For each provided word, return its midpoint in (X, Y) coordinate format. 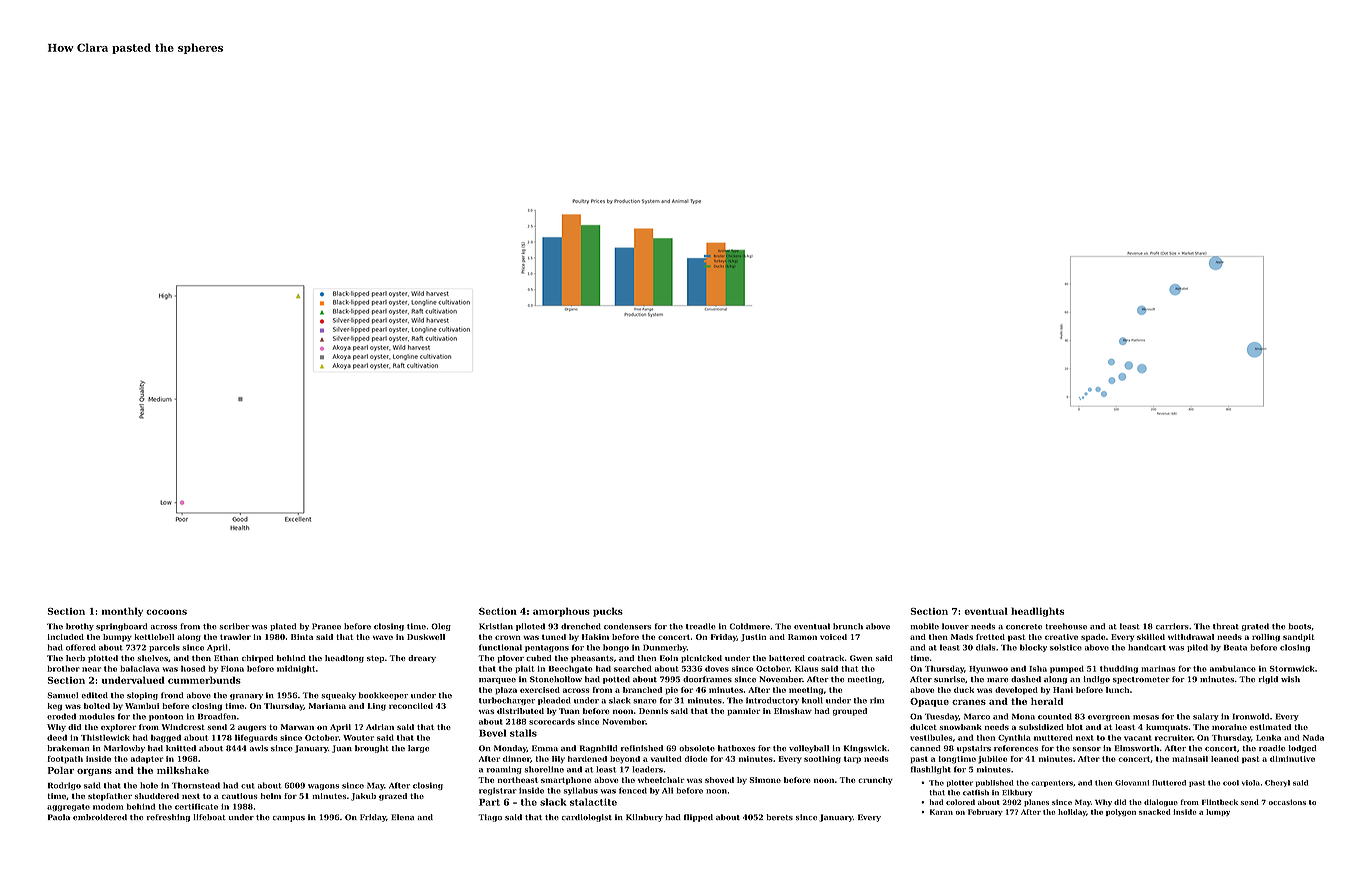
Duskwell (426, 637)
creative (1061, 637)
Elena (402, 817)
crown (508, 637)
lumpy (1218, 812)
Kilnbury (644, 818)
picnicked (701, 659)
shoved (719, 780)
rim (877, 700)
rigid (1268, 680)
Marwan (297, 727)
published (994, 783)
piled (1197, 648)
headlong (344, 659)
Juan (342, 749)
